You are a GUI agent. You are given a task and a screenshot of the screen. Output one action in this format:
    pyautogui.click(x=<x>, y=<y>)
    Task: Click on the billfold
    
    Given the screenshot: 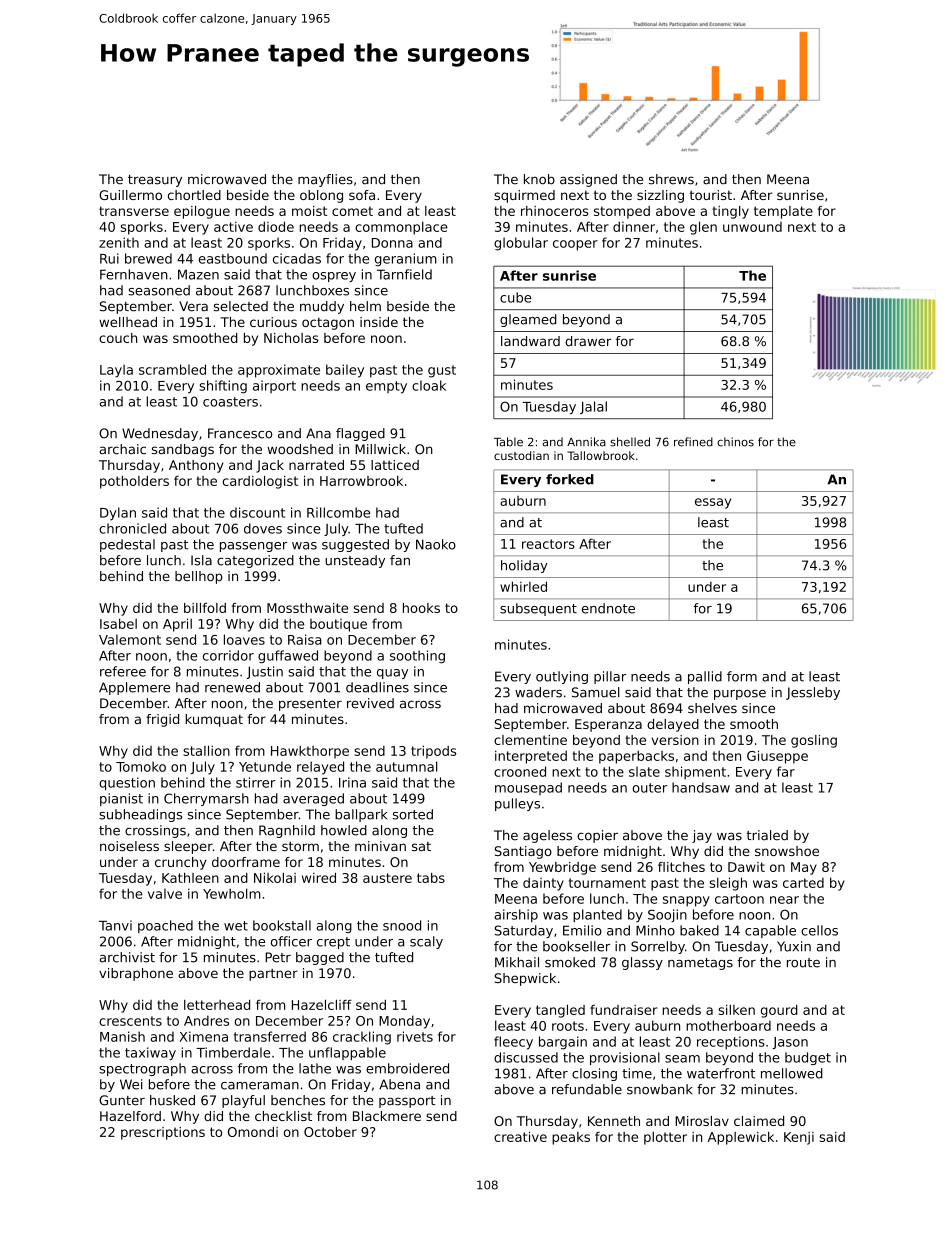 What is the action you would take?
    pyautogui.click(x=205, y=608)
